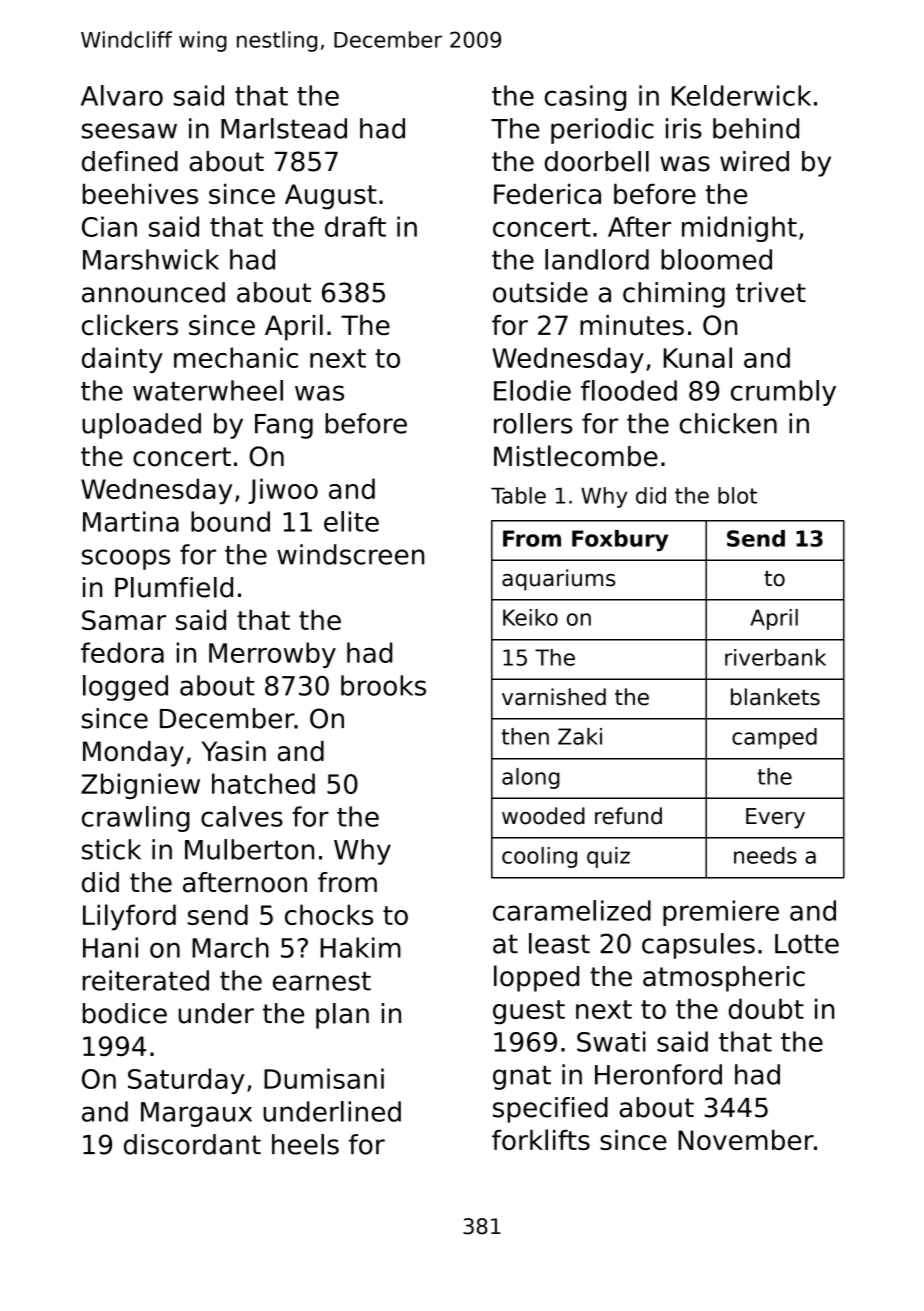 This page has width=924, height=1311. What do you see at coordinates (737, 495) in the page?
I see `blot` at bounding box center [737, 495].
